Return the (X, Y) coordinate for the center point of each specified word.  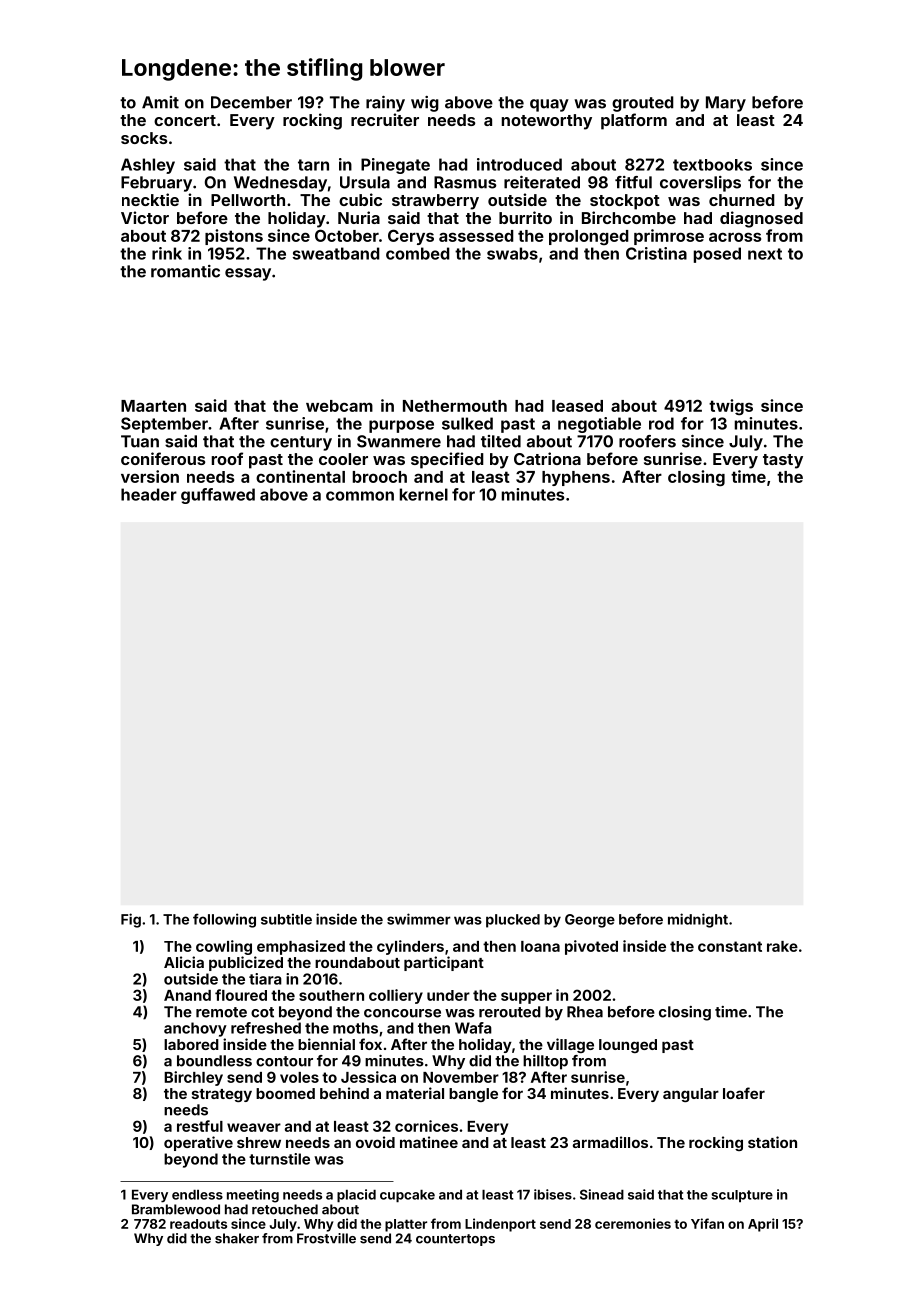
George (590, 921)
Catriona (547, 458)
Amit (160, 102)
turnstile (279, 1159)
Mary (726, 104)
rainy (385, 104)
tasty (783, 461)
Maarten (153, 406)
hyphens (576, 478)
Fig (131, 920)
